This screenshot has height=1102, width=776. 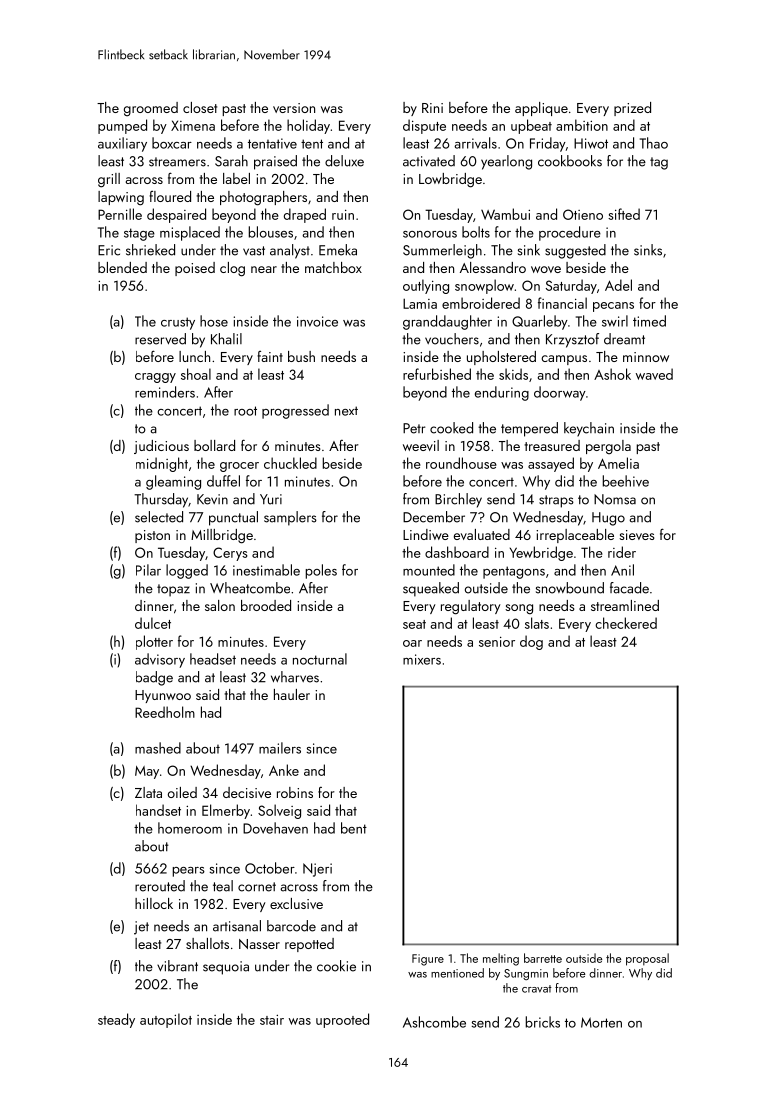 I want to click on prized, so click(x=632, y=109).
